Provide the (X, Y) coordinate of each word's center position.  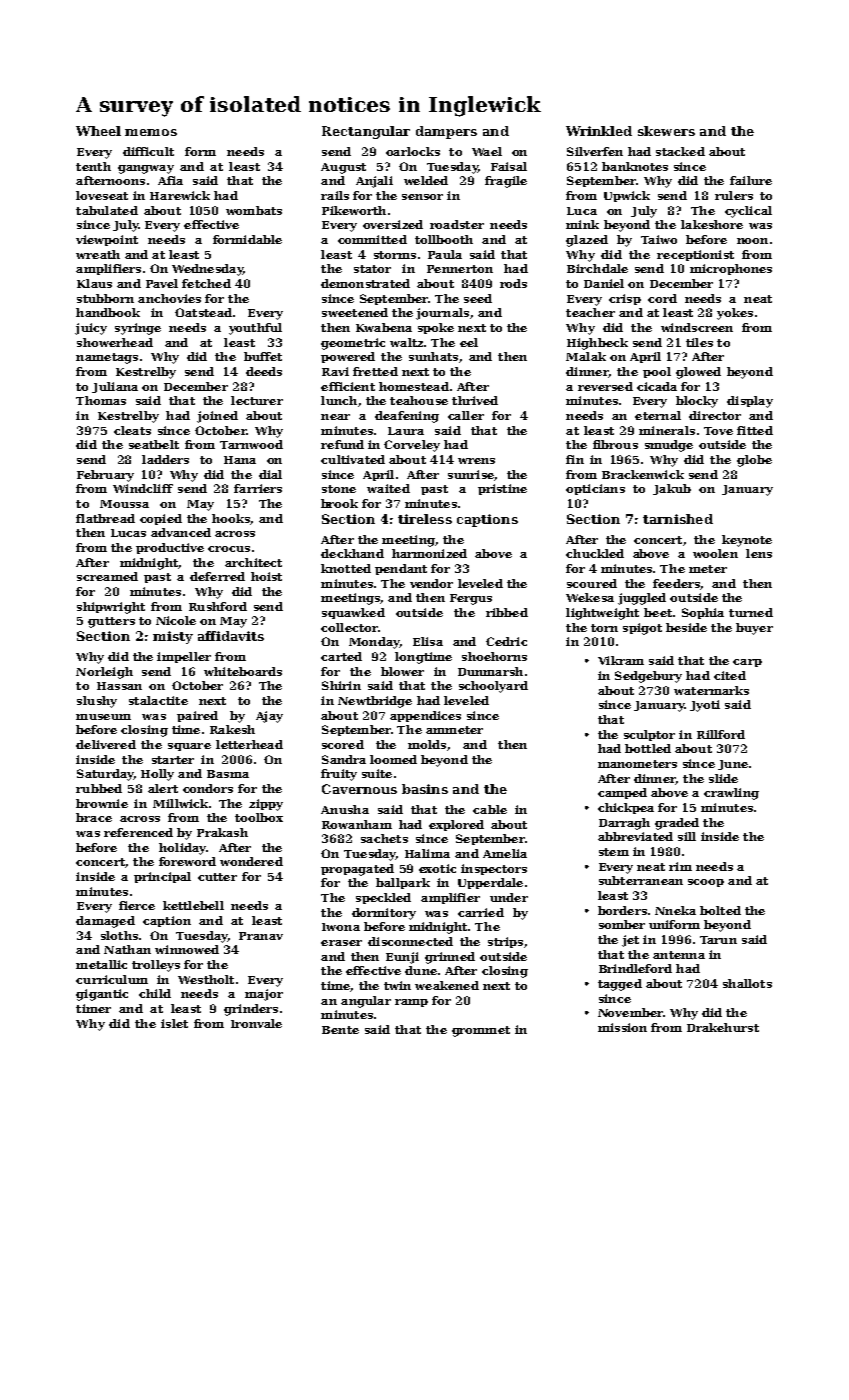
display (750, 402)
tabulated (107, 210)
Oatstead (203, 312)
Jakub (672, 489)
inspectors (494, 869)
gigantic (102, 995)
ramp (411, 1003)
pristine (502, 489)
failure (751, 180)
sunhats (433, 356)
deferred (217, 576)
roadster (457, 224)
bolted (720, 910)
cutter (217, 877)
